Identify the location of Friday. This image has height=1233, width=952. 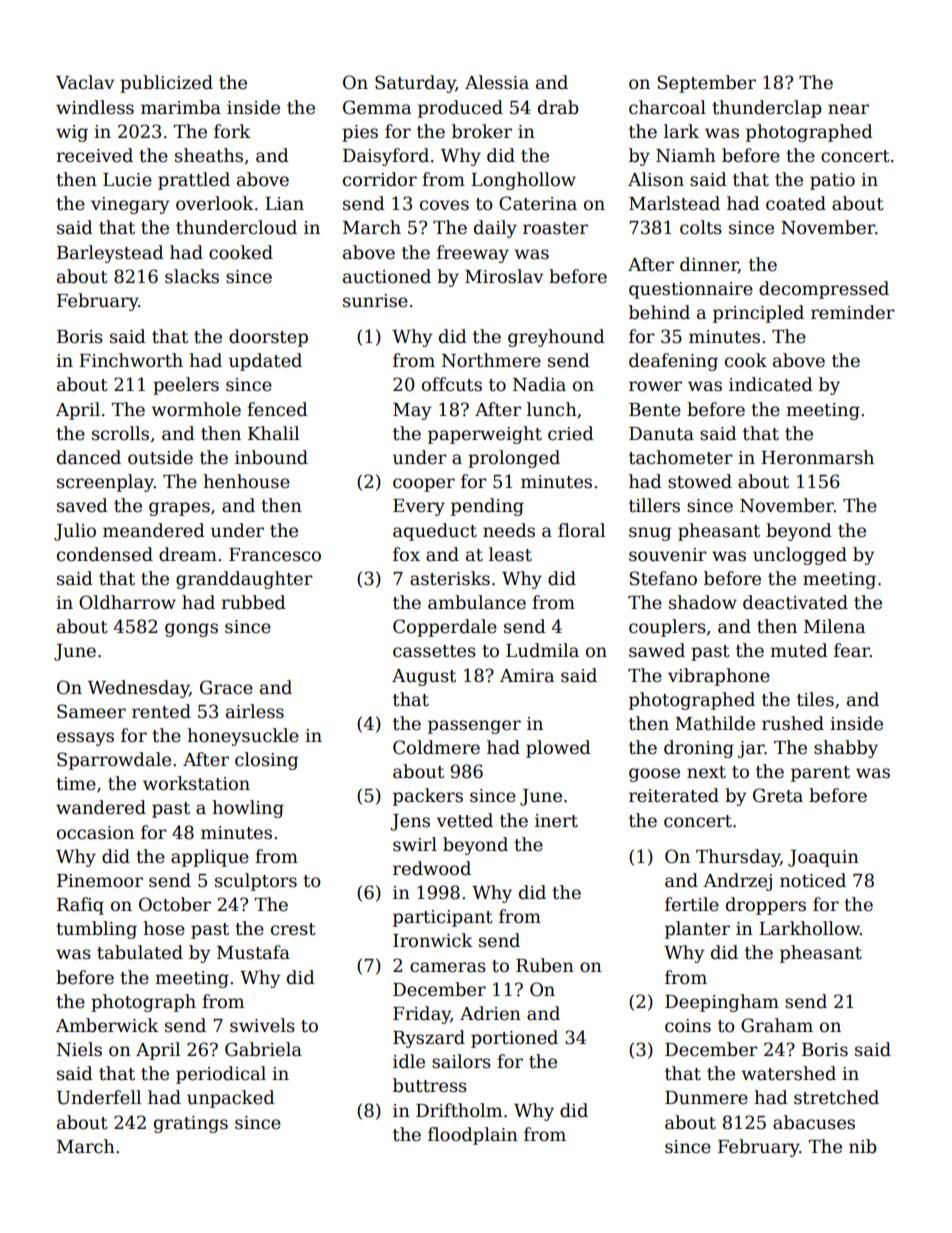
(422, 1015).
